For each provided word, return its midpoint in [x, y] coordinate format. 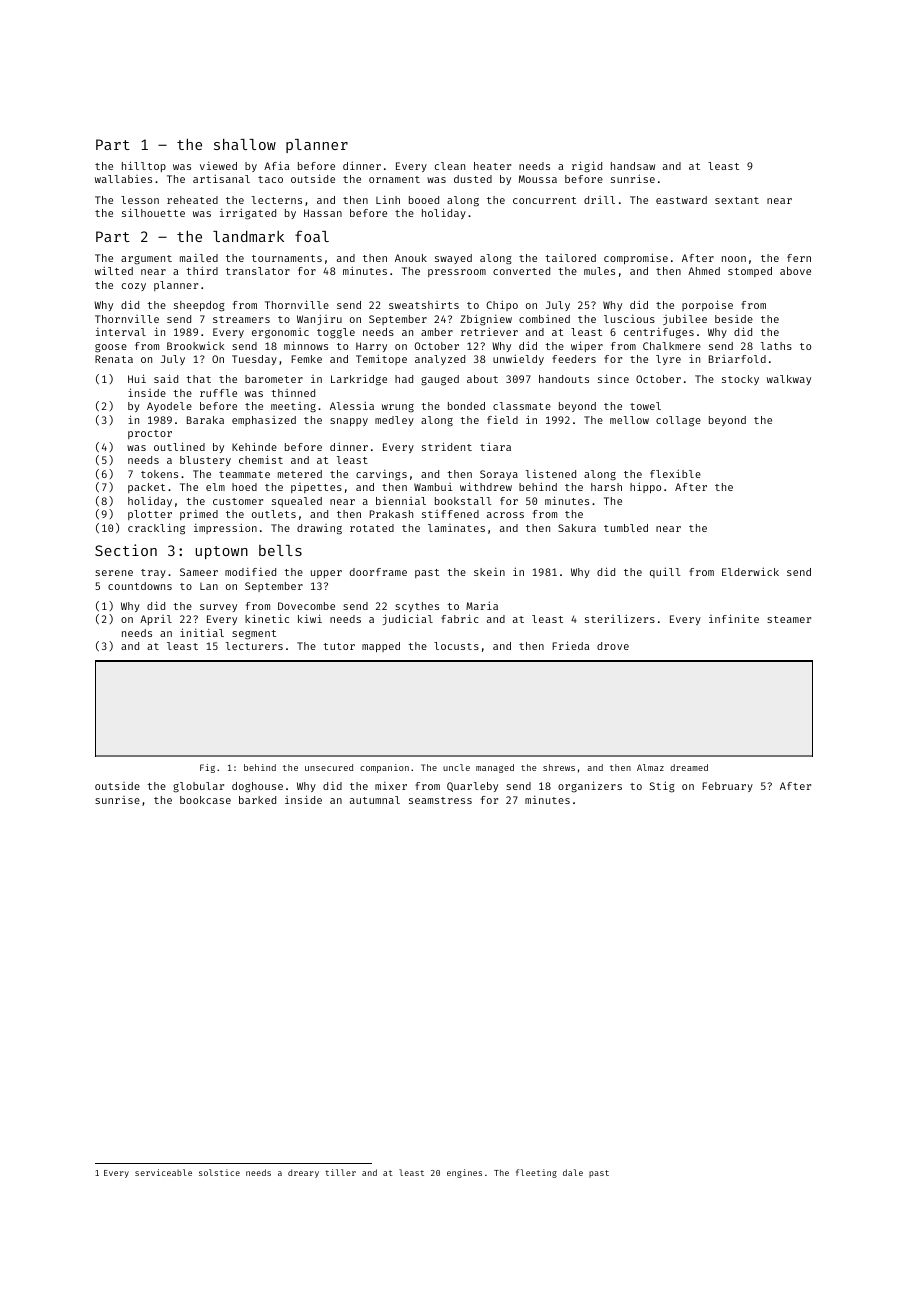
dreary [303, 1173]
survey [218, 608]
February [727, 787]
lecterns [277, 200]
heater [492, 166]
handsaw [633, 166]
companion [384, 768]
